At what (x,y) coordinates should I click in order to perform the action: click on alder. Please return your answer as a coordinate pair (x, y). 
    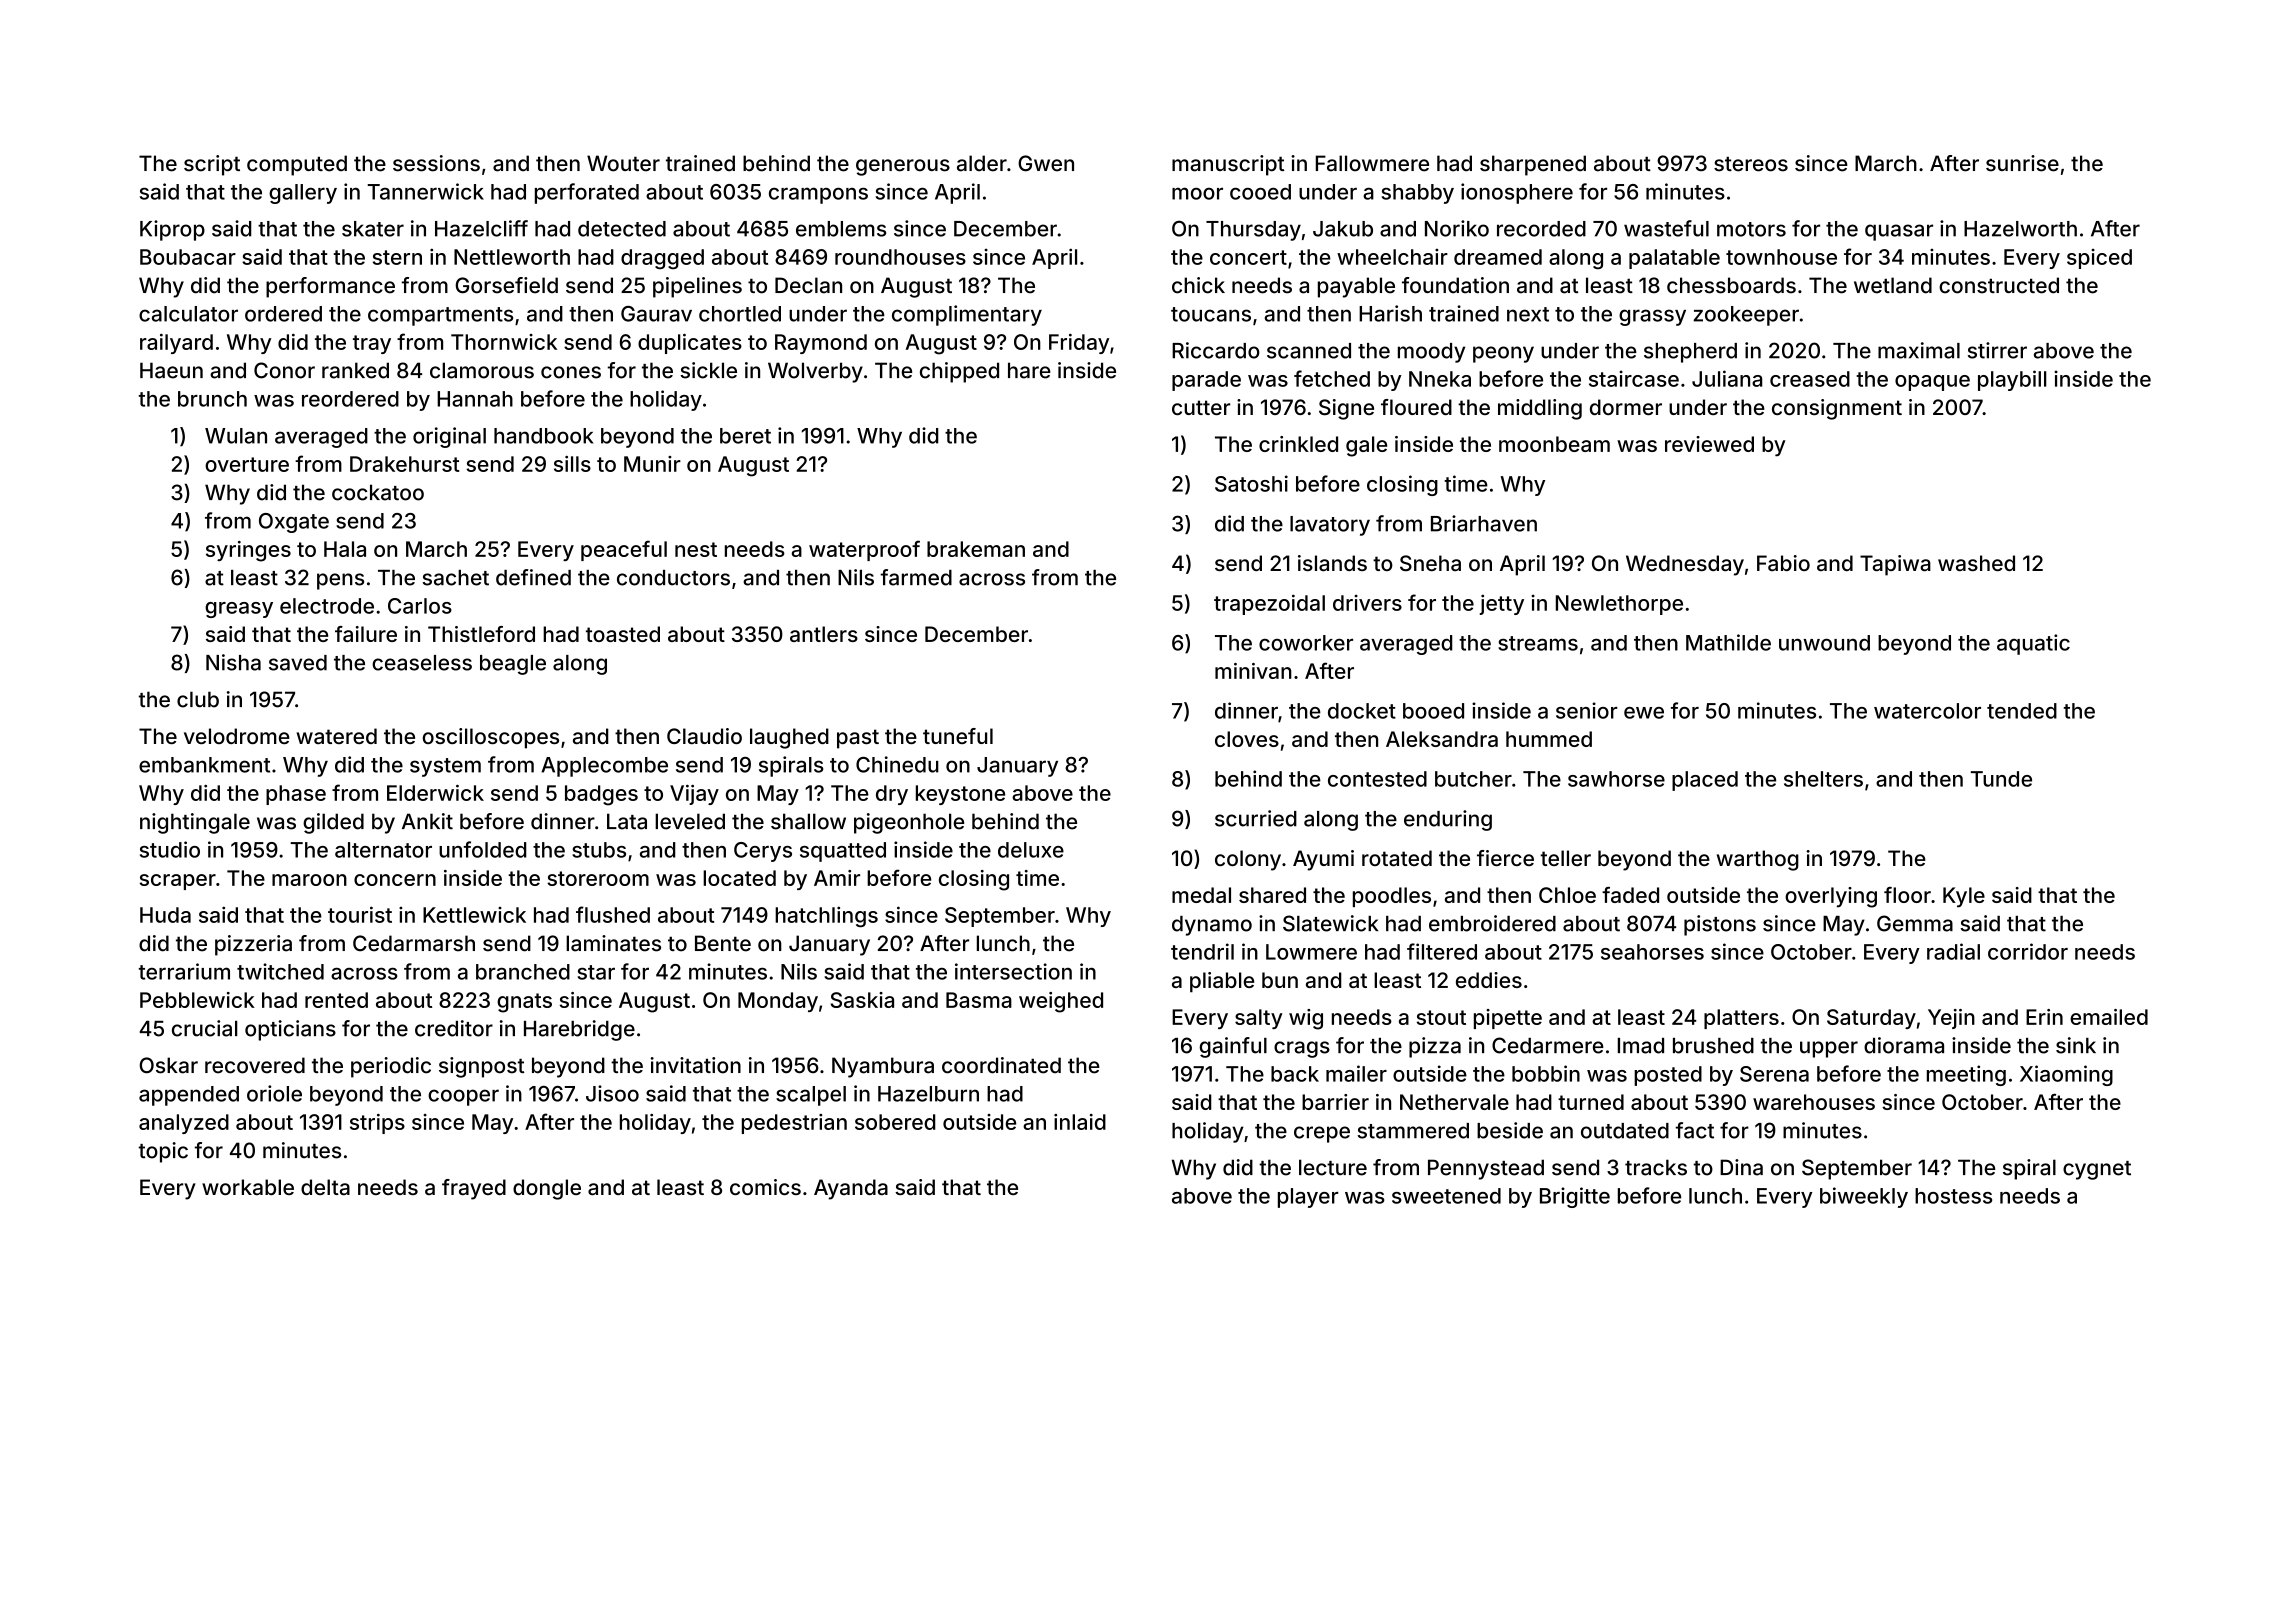
    Looking at the image, I should click on (982, 163).
